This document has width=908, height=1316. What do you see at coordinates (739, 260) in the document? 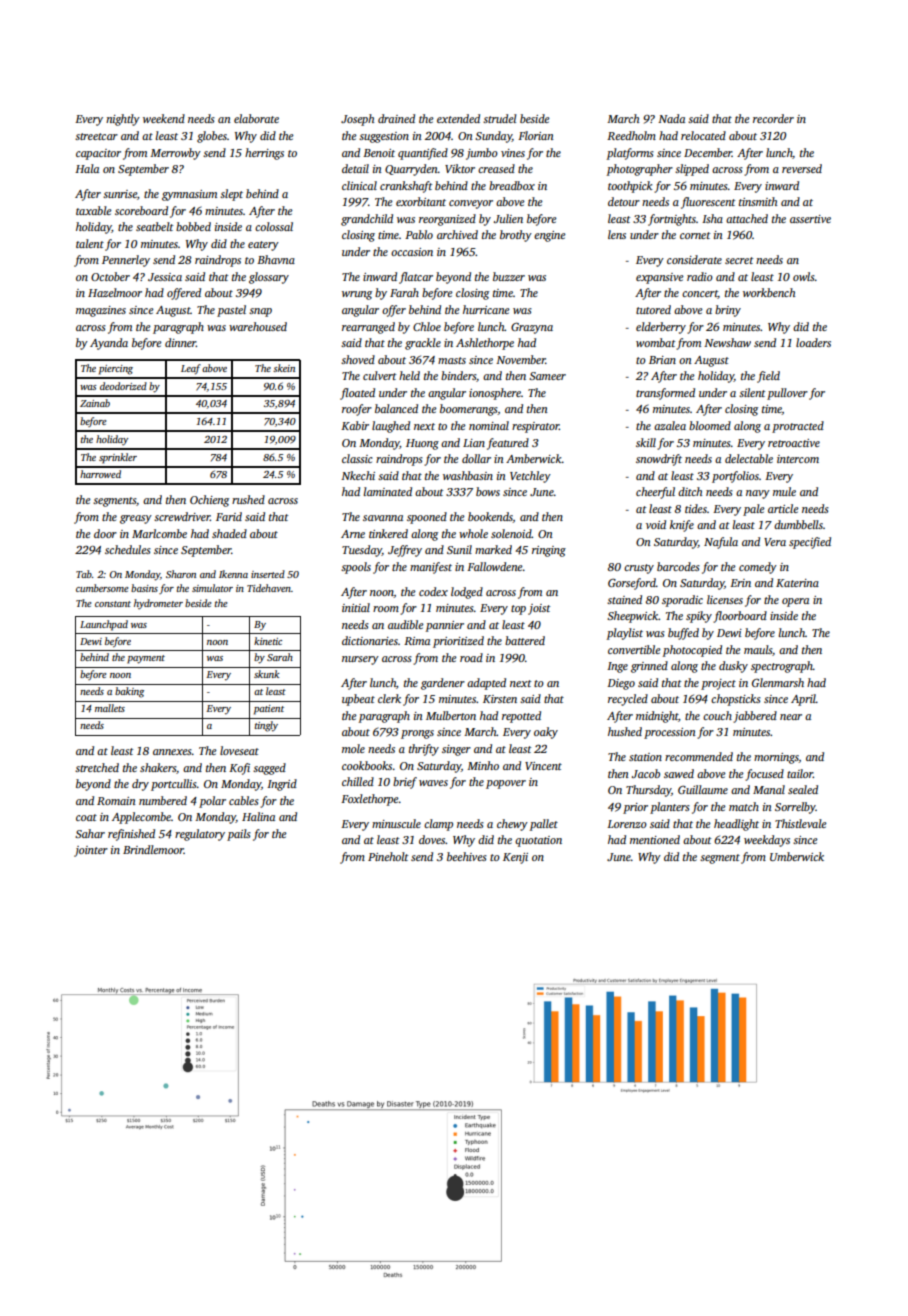
I see `secret` at bounding box center [739, 260].
